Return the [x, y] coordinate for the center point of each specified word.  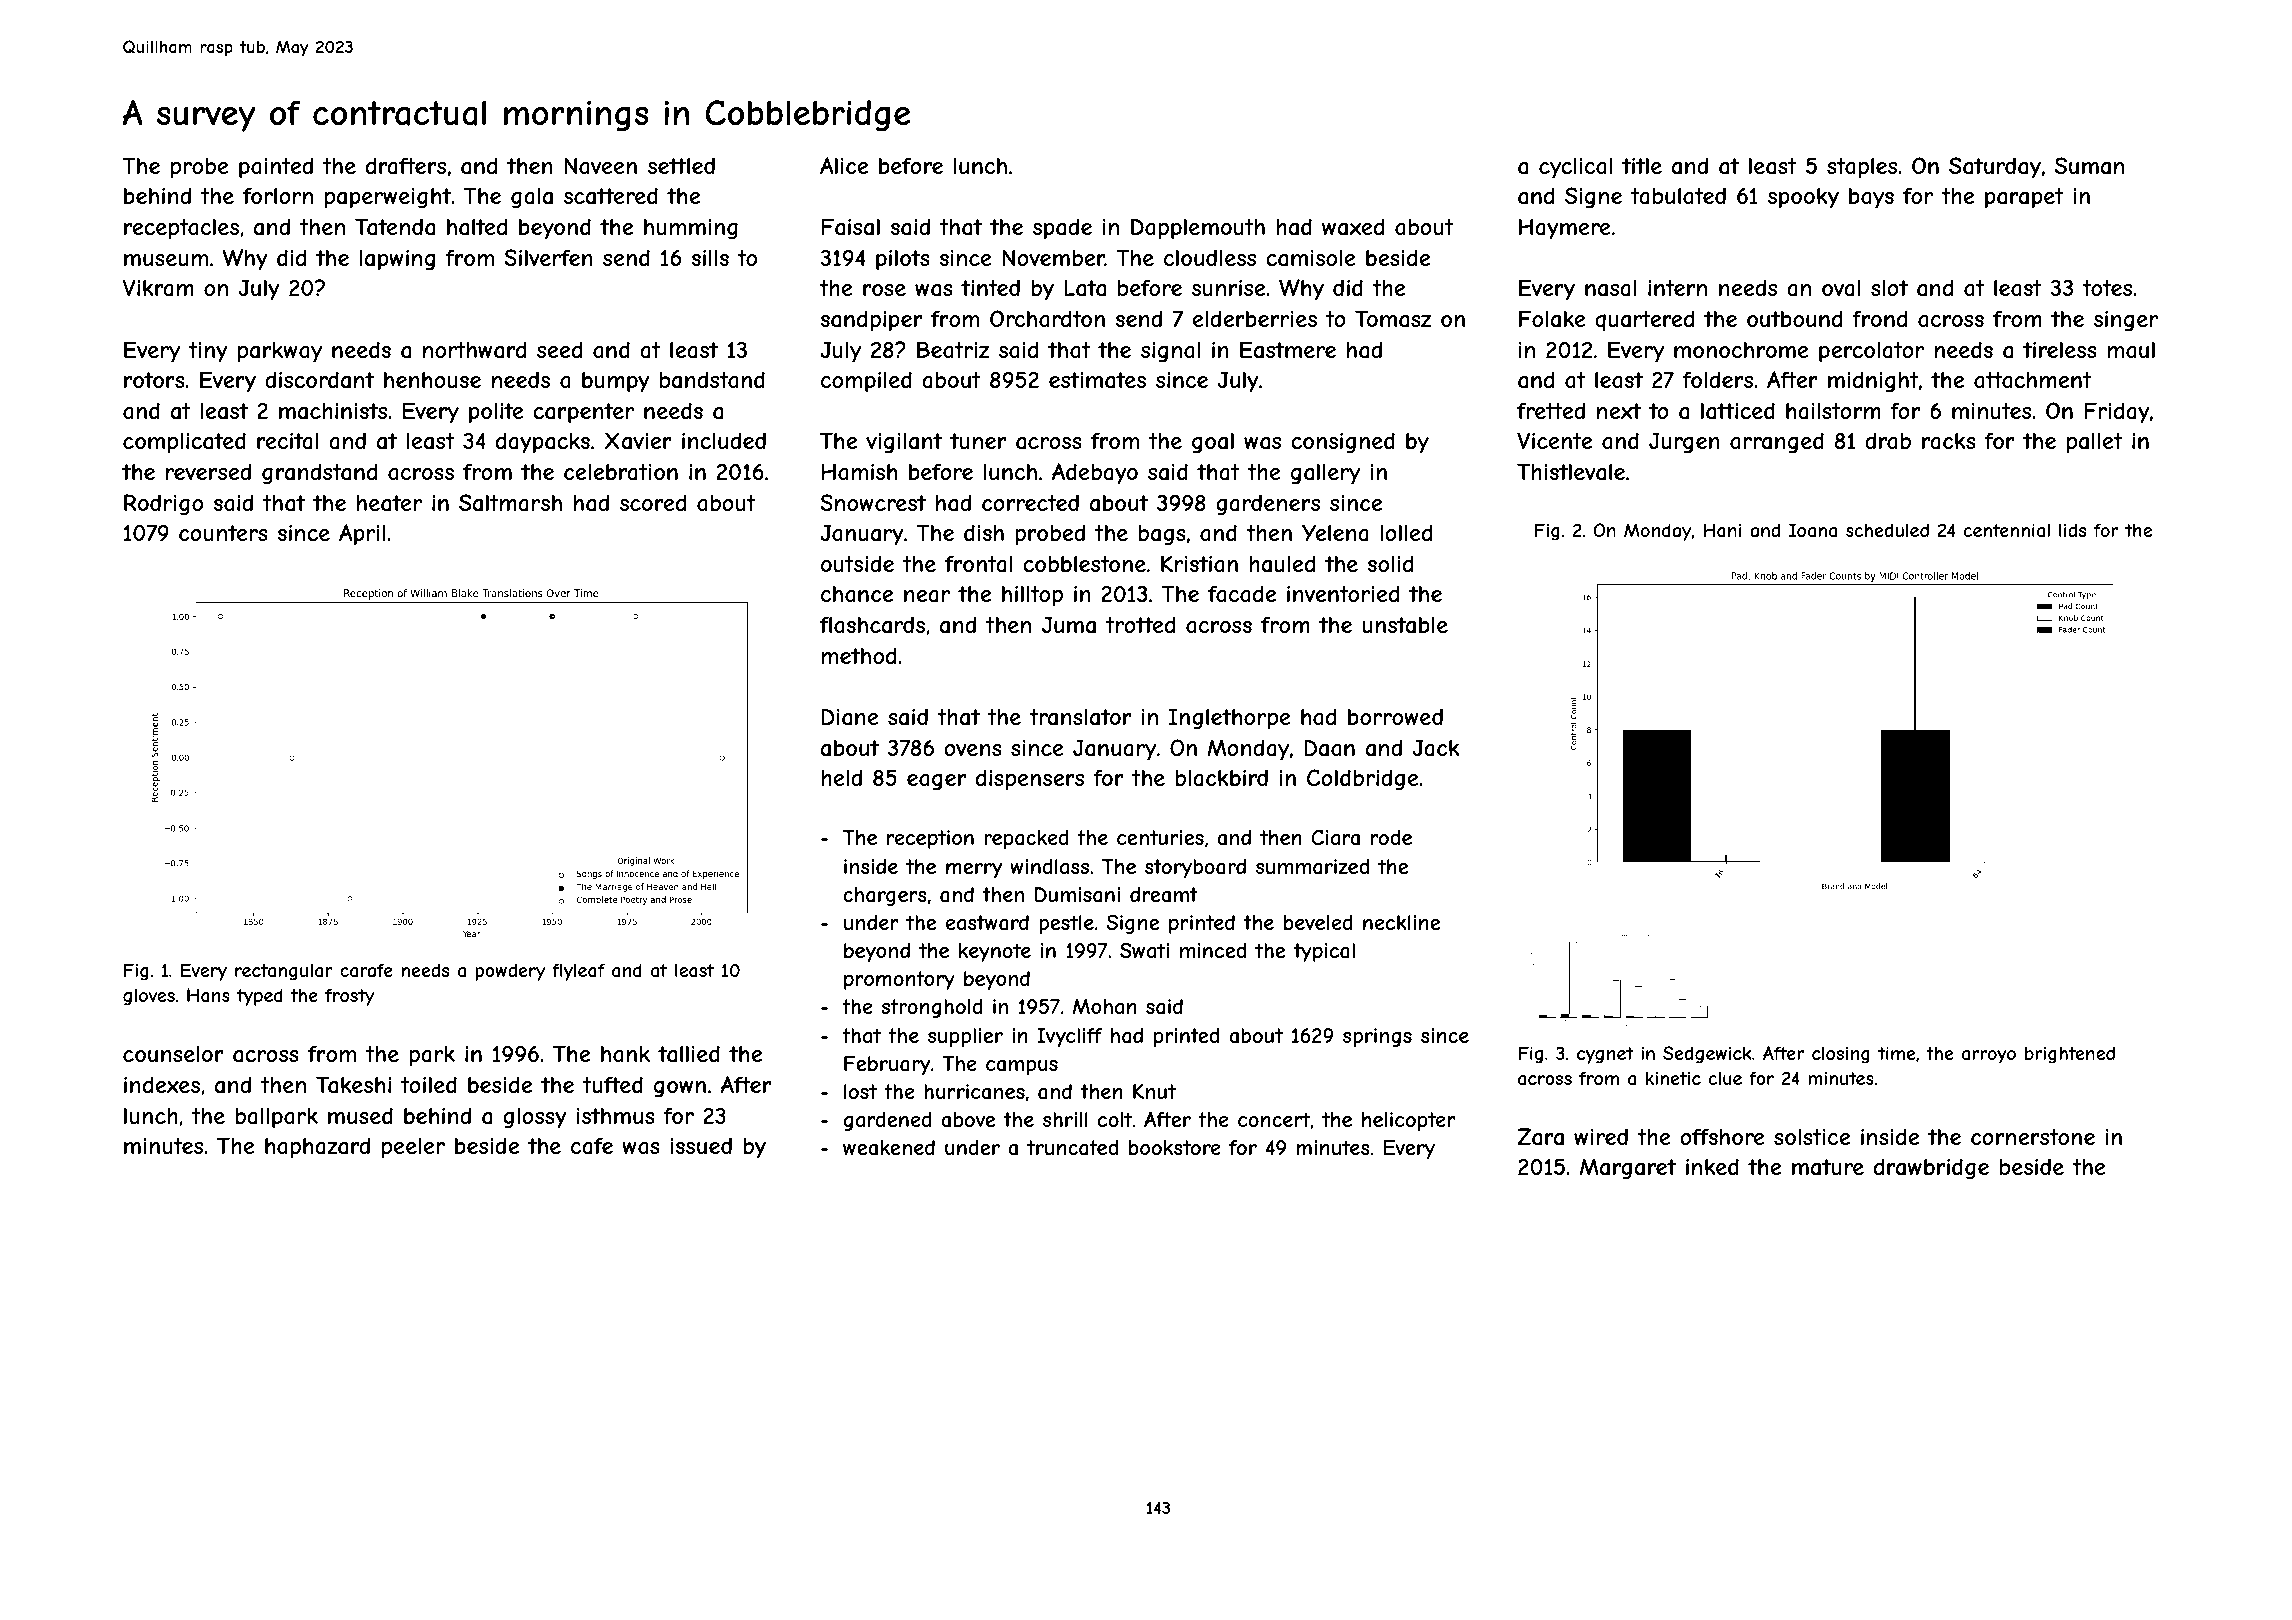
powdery [510, 972]
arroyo [1989, 1057]
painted [276, 168]
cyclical [1575, 168]
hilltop [1032, 596]
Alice [844, 165]
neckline [1401, 922]
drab [1888, 441]
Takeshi [353, 1085]
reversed [208, 471]
